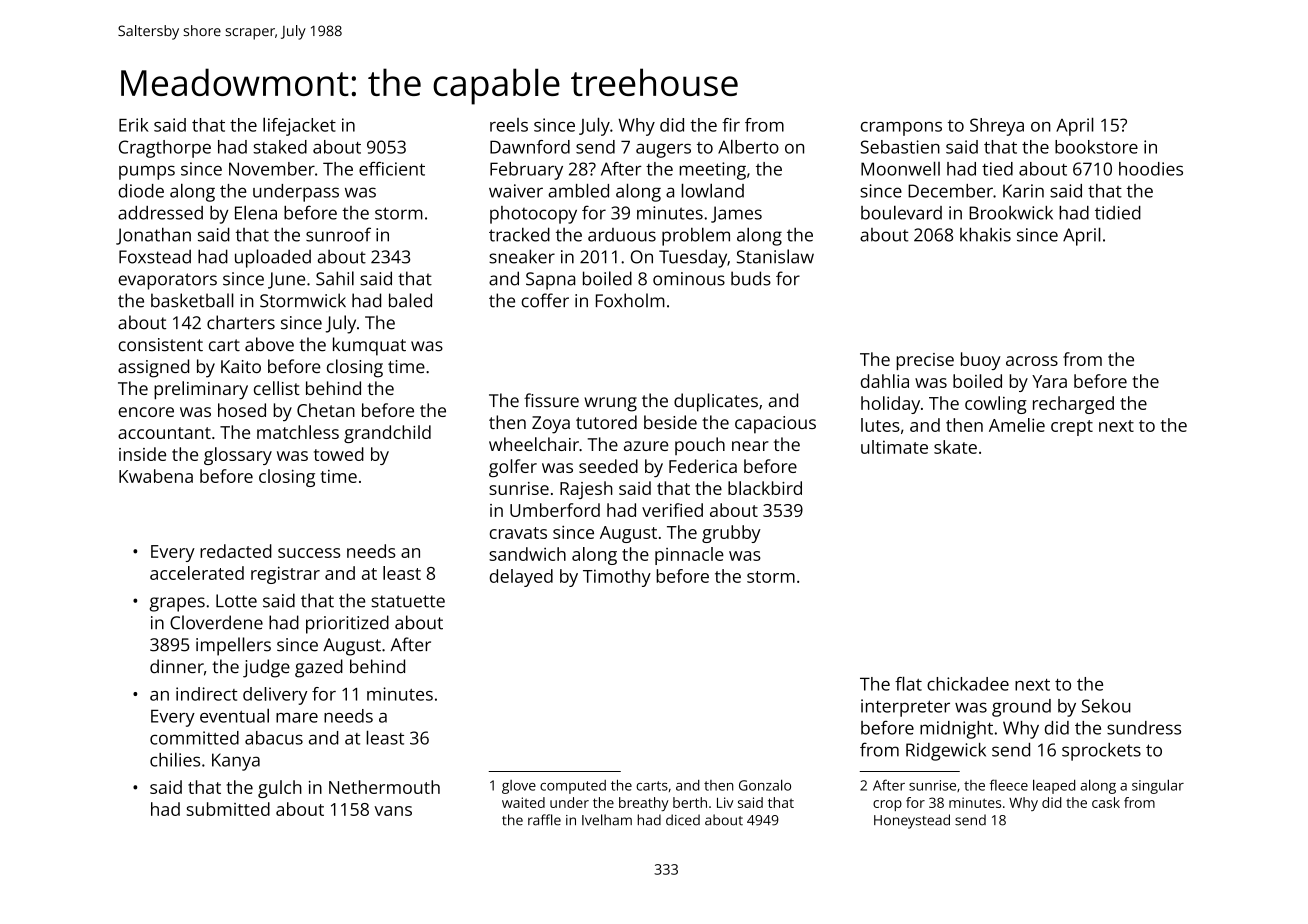  I want to click on impellers, so click(233, 646).
